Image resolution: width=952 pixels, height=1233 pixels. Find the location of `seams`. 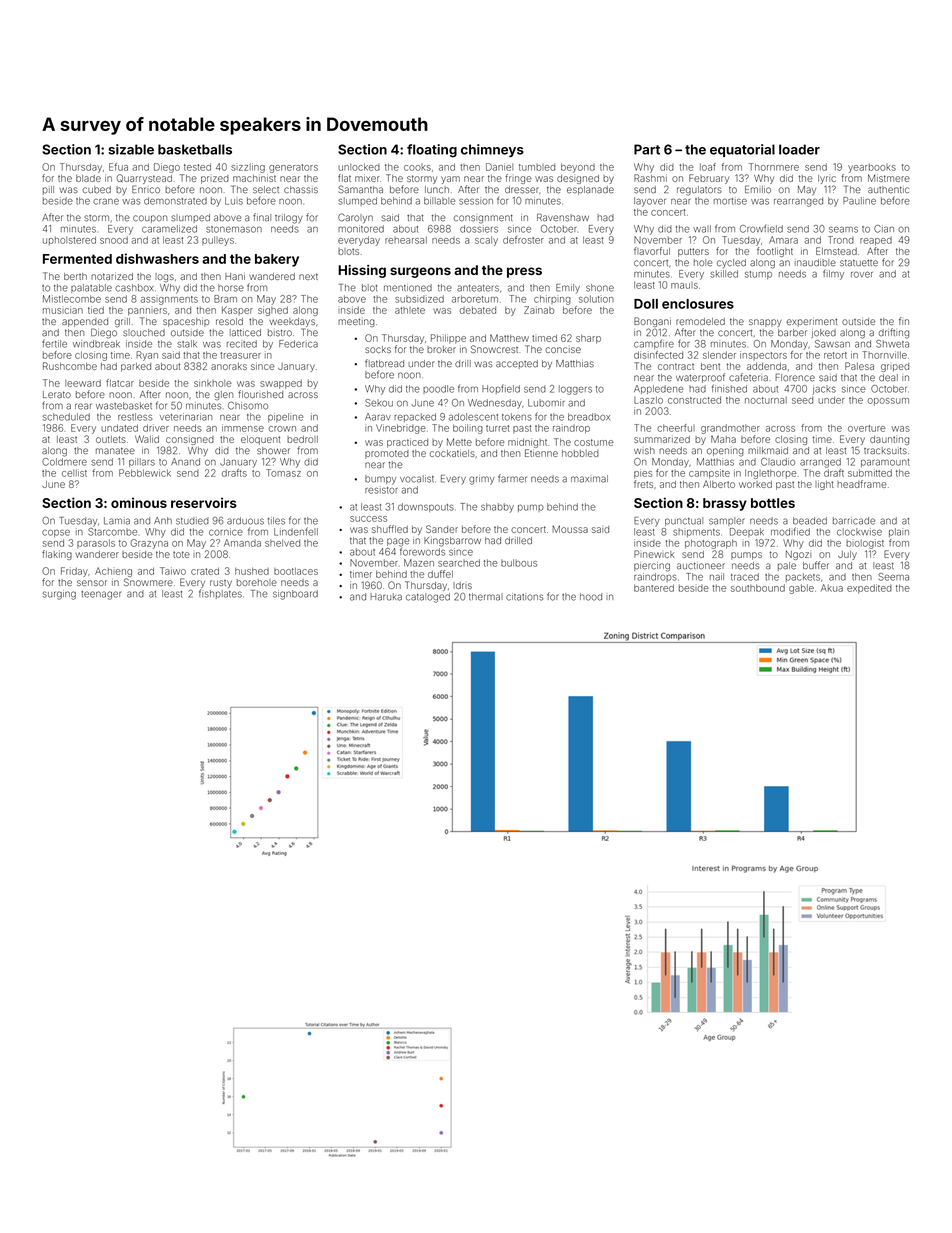

seams is located at coordinates (843, 230).
